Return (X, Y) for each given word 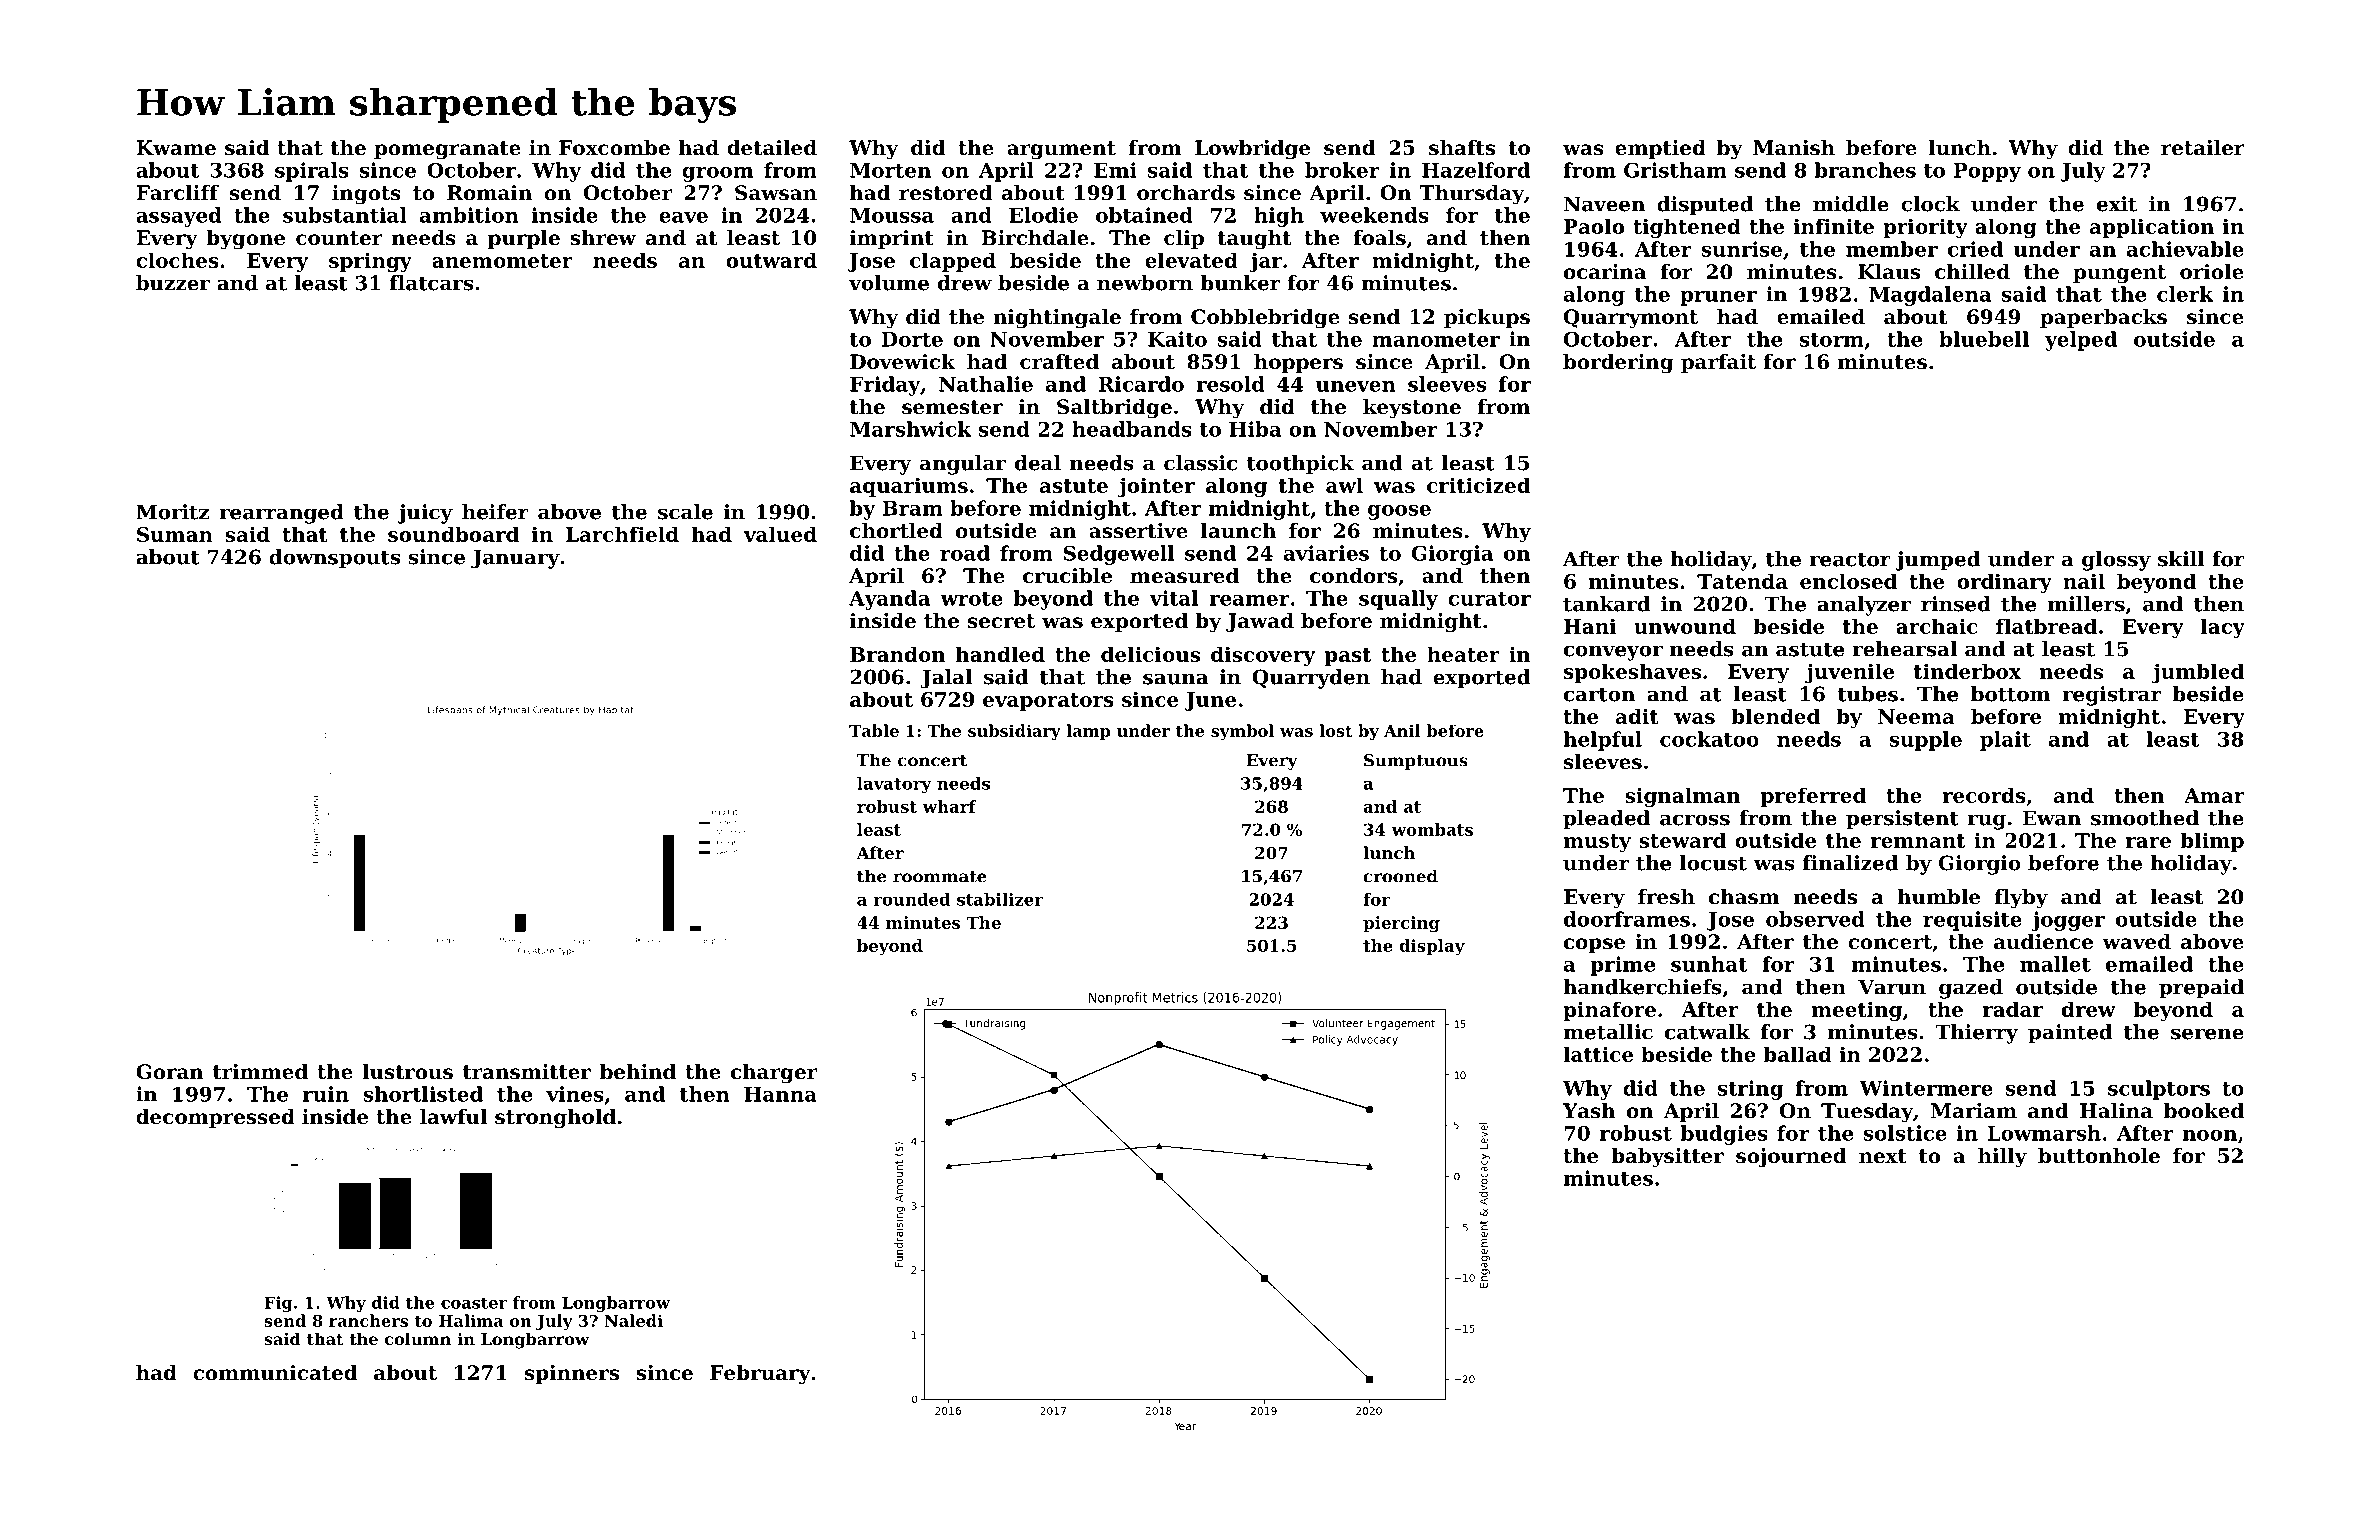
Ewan (2051, 818)
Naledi (633, 1320)
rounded (912, 899)
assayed (179, 217)
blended (1776, 716)
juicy (425, 514)
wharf (949, 806)
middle (1851, 204)
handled (1000, 654)
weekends (1374, 215)
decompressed (215, 1118)
